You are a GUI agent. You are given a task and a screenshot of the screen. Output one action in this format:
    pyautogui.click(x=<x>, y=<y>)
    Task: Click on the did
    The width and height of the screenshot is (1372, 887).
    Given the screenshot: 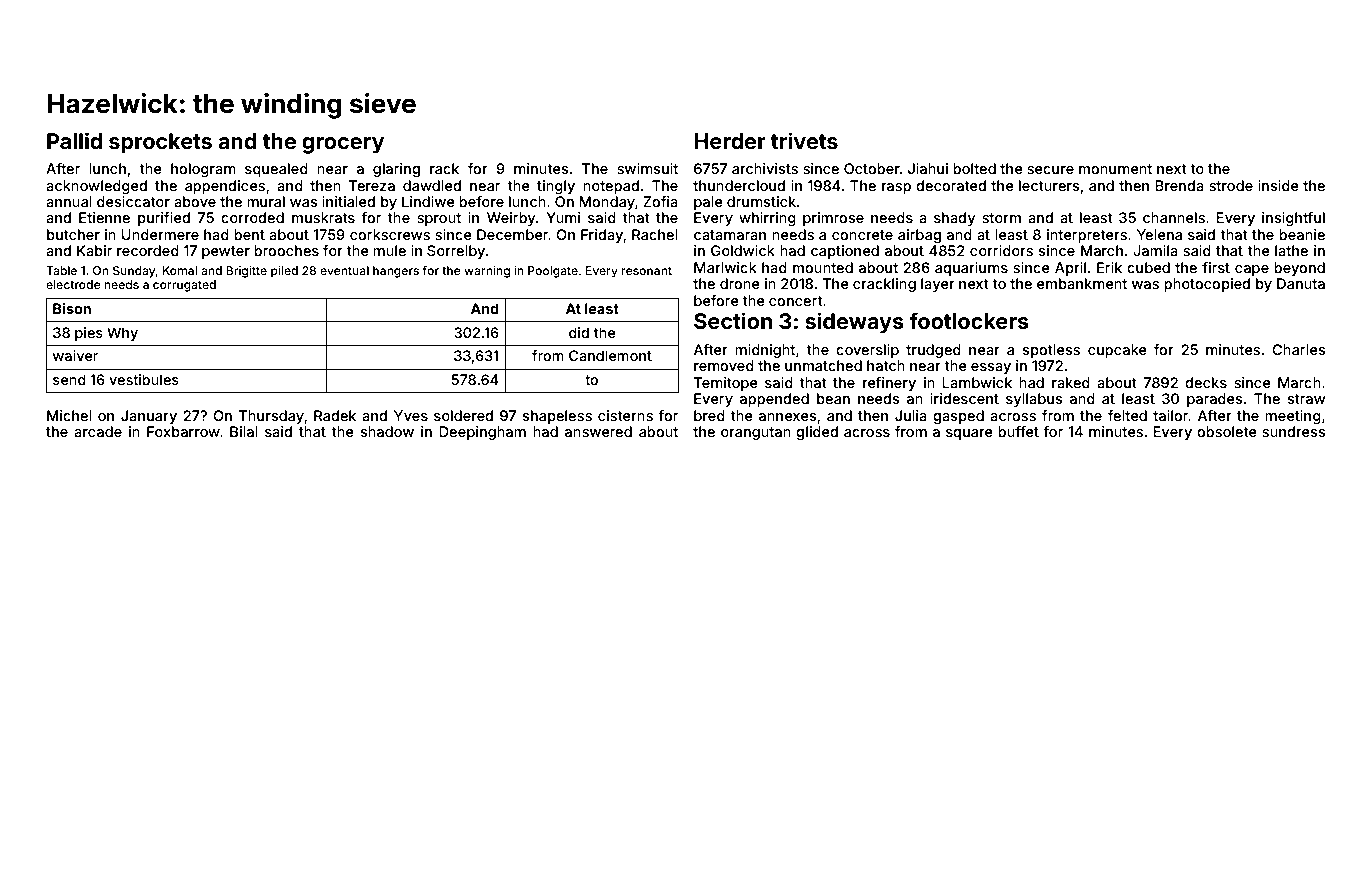 What is the action you would take?
    pyautogui.click(x=579, y=332)
